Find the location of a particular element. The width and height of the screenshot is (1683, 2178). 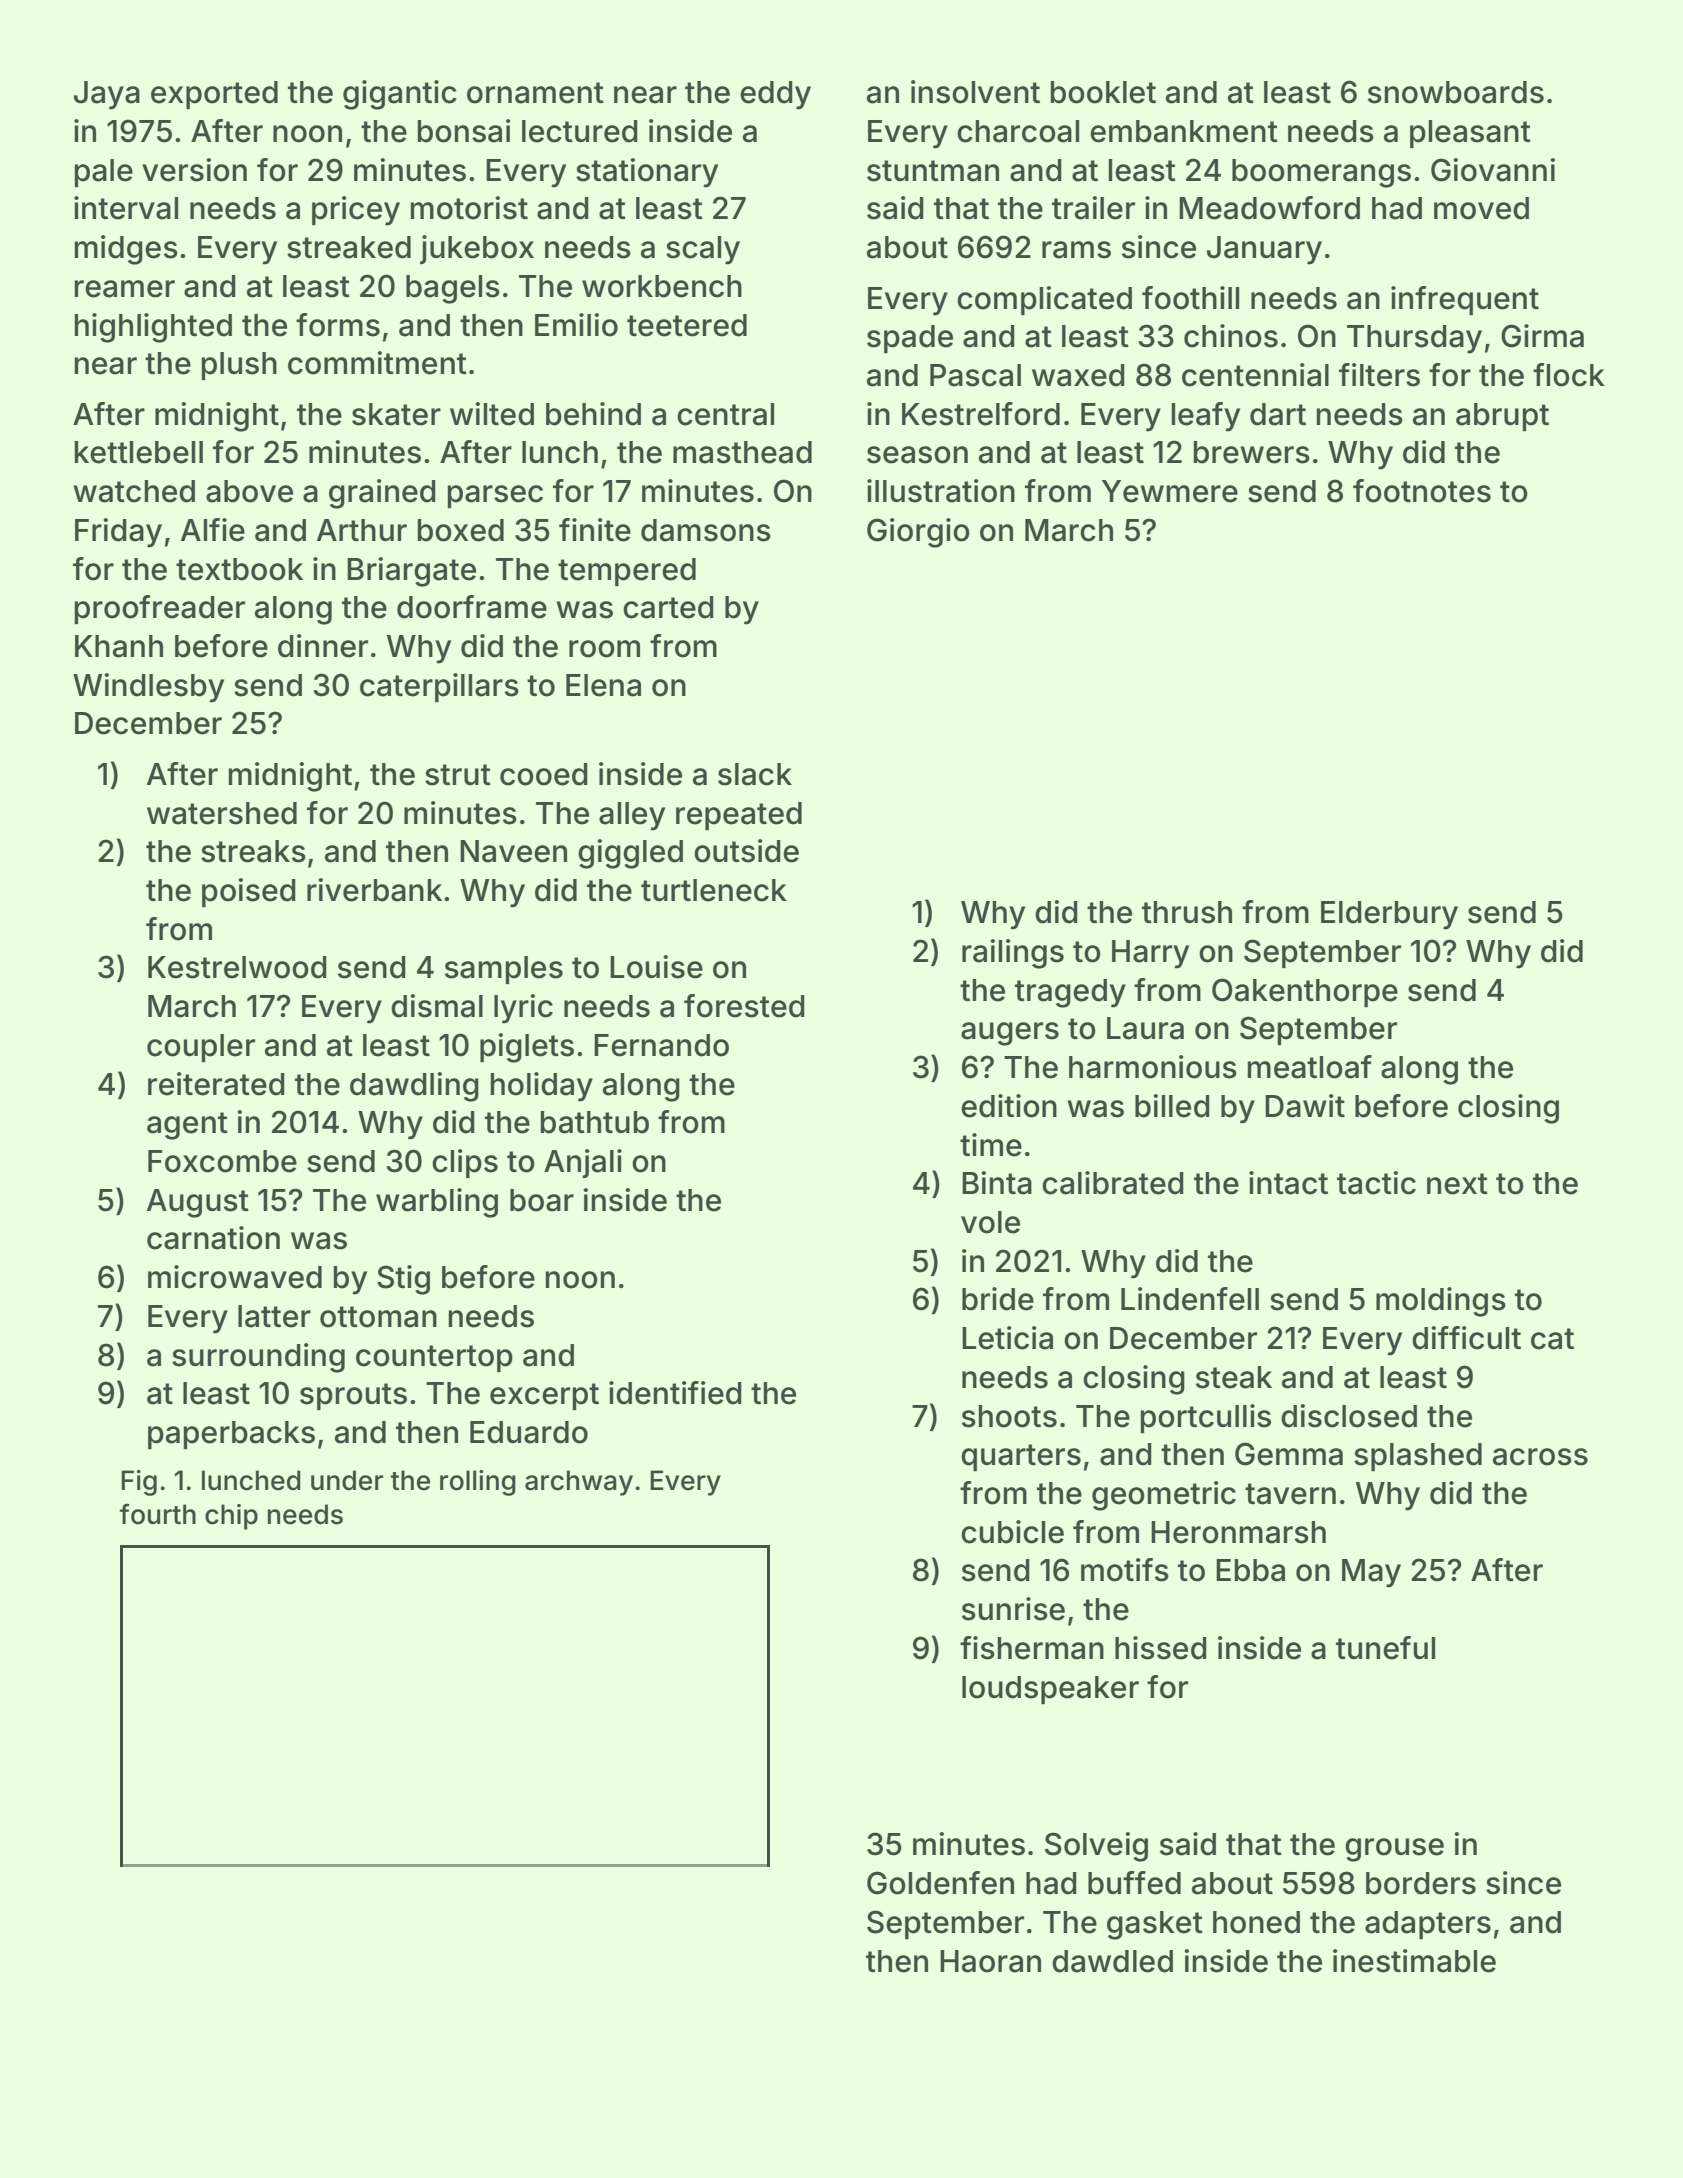

pale is located at coordinates (103, 173).
